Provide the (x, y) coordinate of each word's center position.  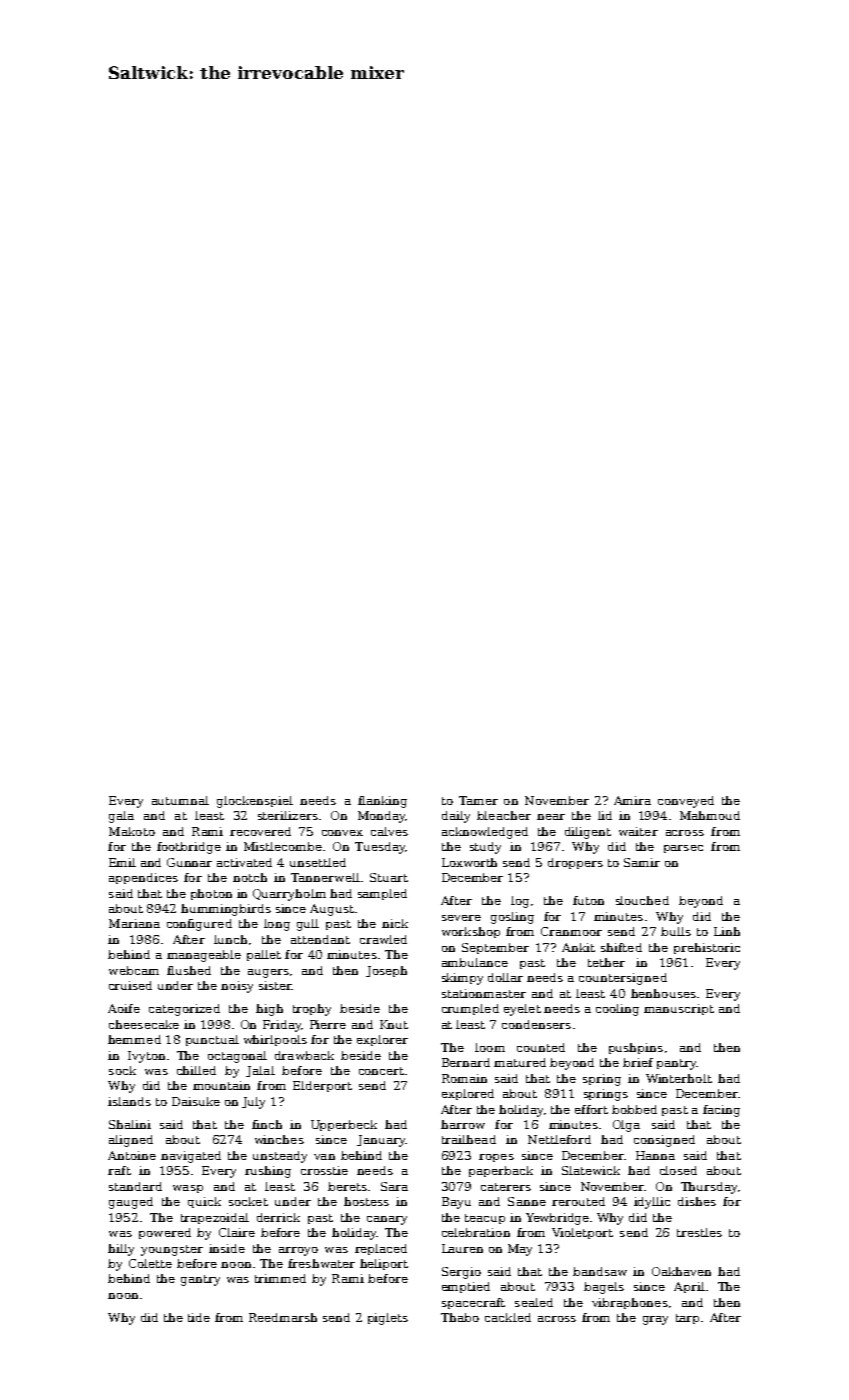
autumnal (180, 800)
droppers (575, 863)
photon (211, 894)
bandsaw (600, 1271)
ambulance (475, 962)
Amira (632, 800)
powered (165, 1233)
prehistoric (707, 948)
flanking (382, 802)
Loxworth (469, 862)
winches (279, 1139)
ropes (496, 1158)
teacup (485, 1219)
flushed (189, 970)
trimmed (280, 1278)
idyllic (652, 1203)
